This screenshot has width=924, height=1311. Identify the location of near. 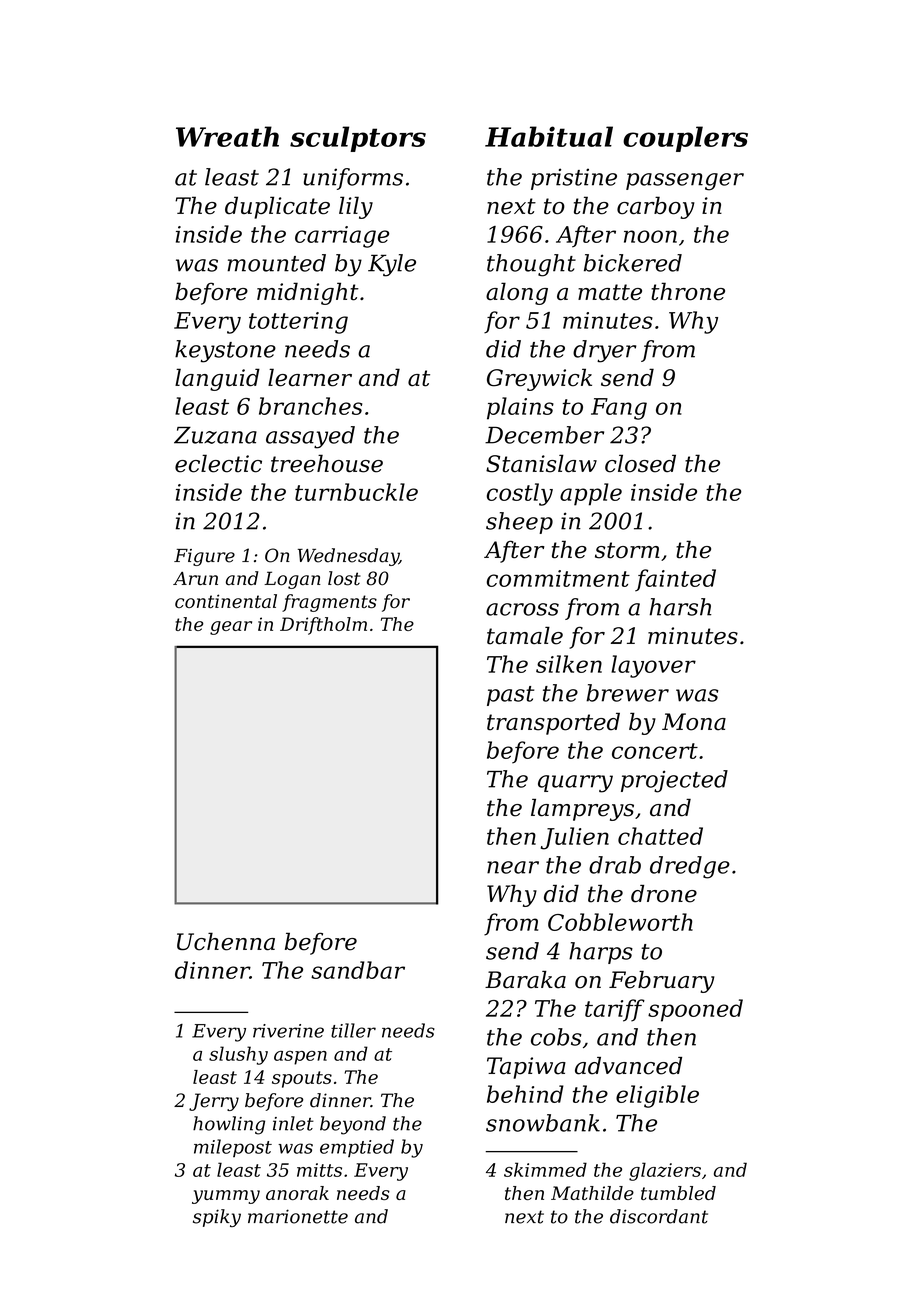
(513, 867).
